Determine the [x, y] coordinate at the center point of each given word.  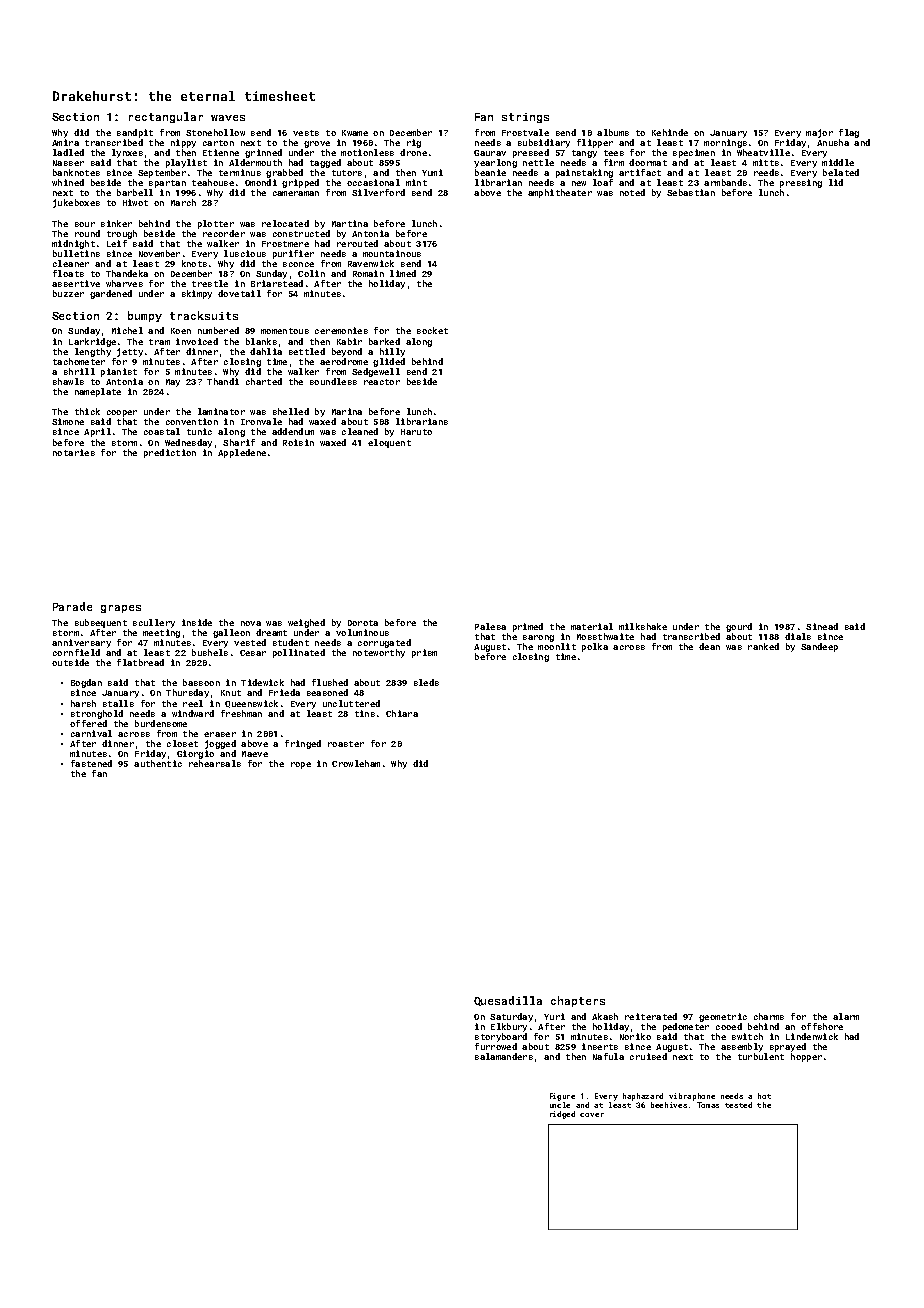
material [592, 626]
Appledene [242, 453]
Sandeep [819, 647]
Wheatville [763, 152]
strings [525, 118]
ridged [562, 1115]
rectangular [166, 117]
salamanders [504, 1056]
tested [738, 1105]
